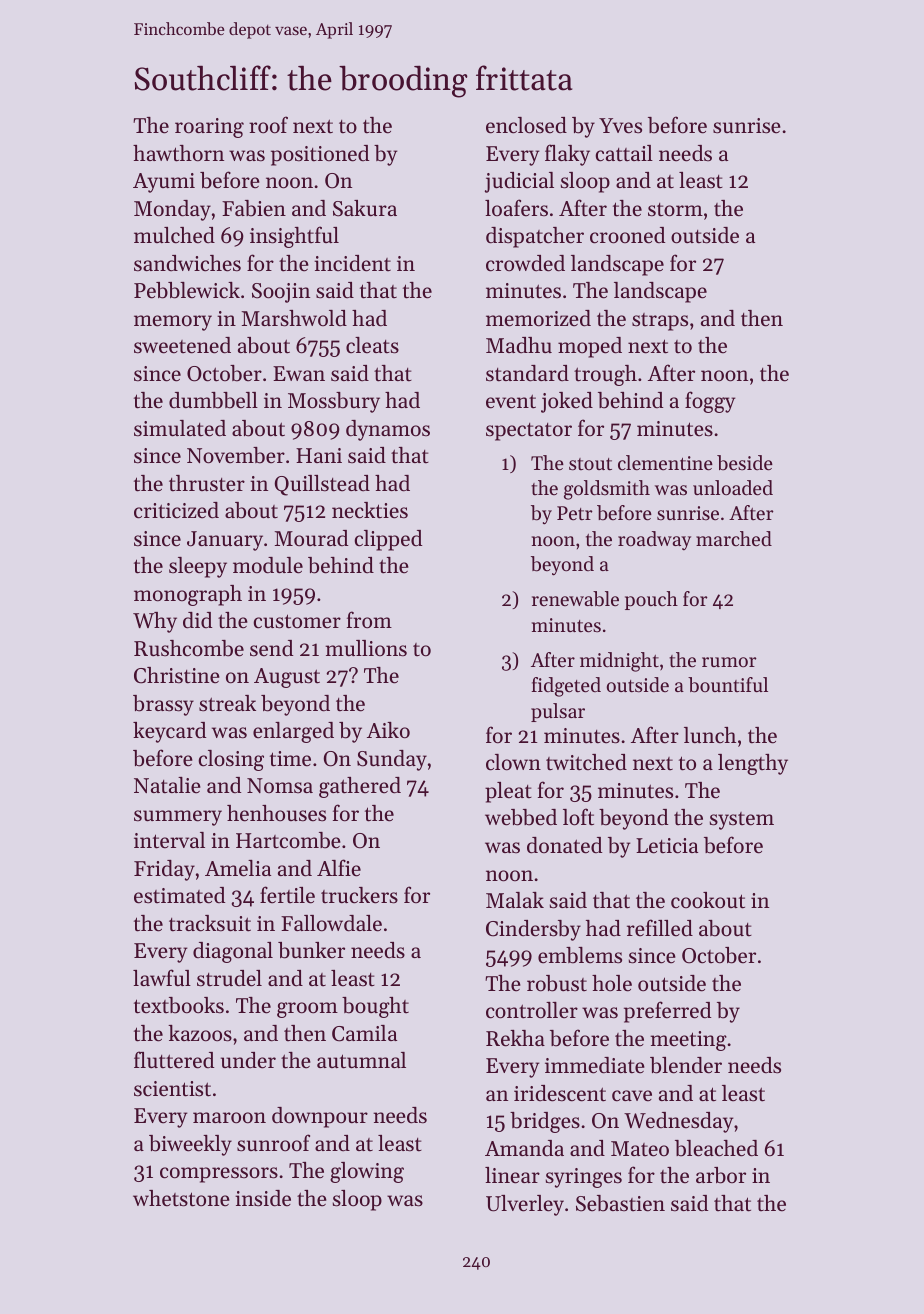 This image has height=1314, width=924. Describe the element at coordinates (366, 648) in the image. I see `mullions` at that location.
